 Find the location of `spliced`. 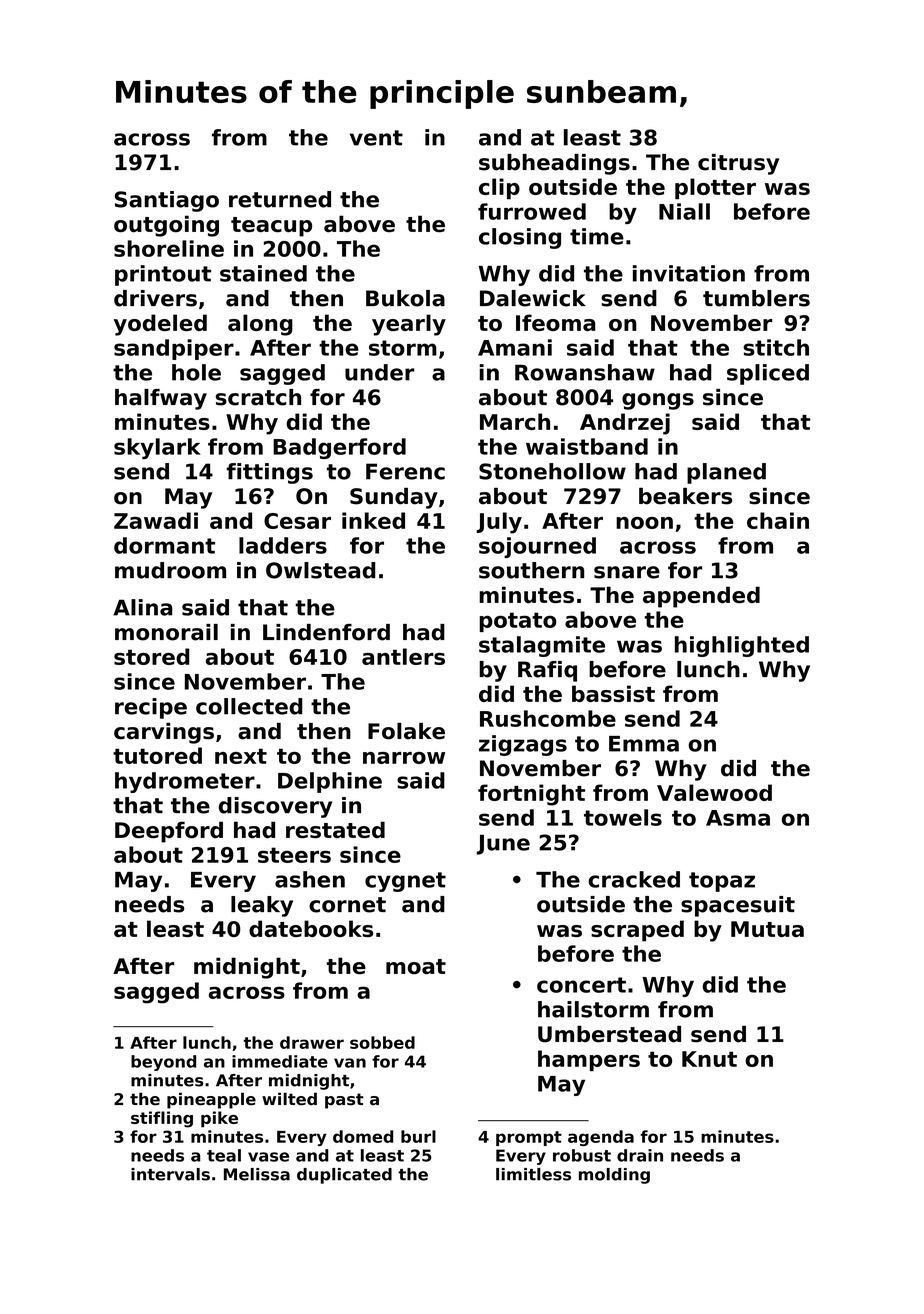

spliced is located at coordinates (768, 374).
